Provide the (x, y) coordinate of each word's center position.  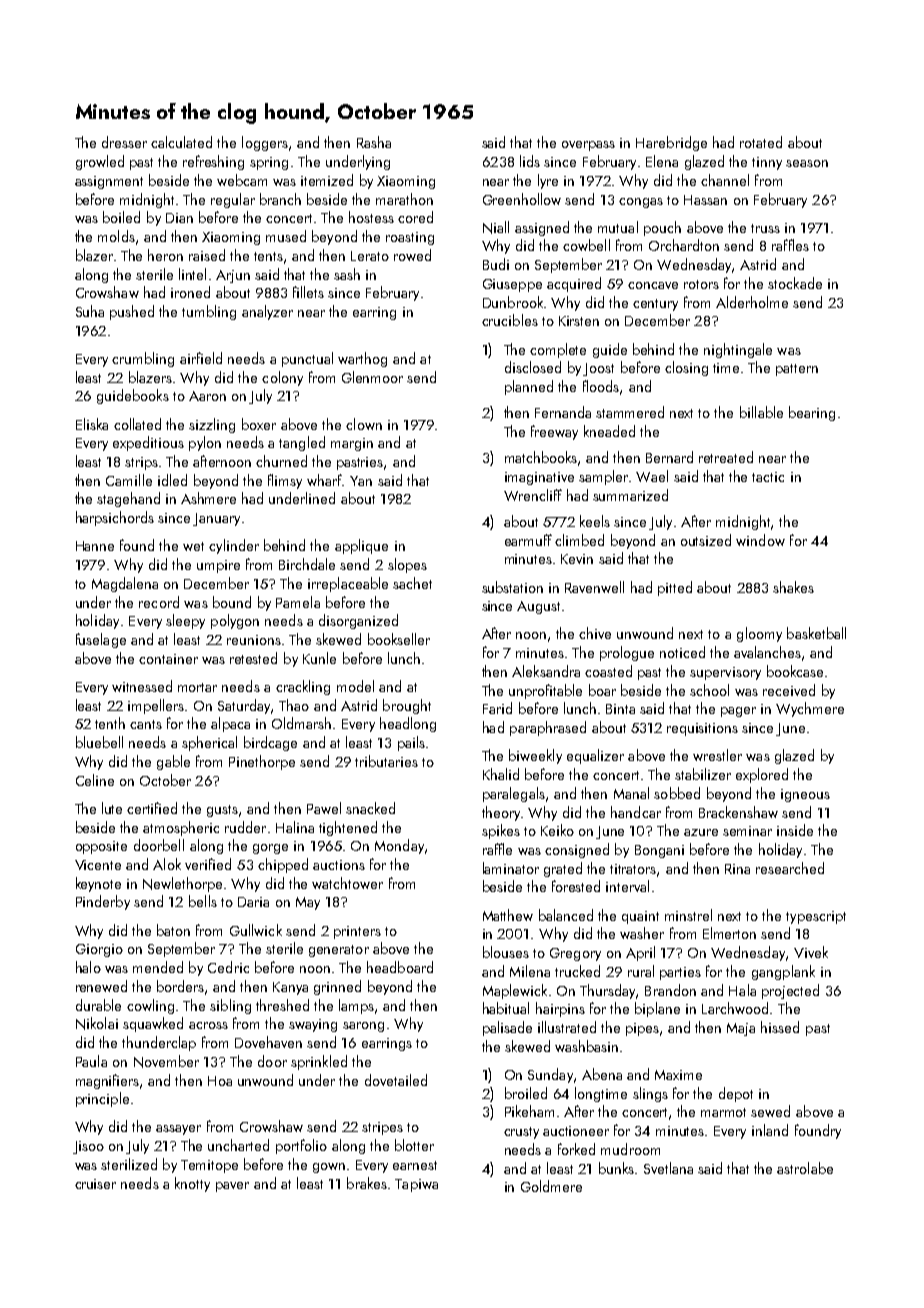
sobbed (677, 793)
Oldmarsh (301, 723)
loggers (265, 143)
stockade (795, 283)
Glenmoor (372, 377)
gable (173, 762)
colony (282, 378)
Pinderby (103, 902)
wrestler (717, 755)
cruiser (95, 1184)
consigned (577, 850)
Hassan (705, 200)
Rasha (374, 142)
